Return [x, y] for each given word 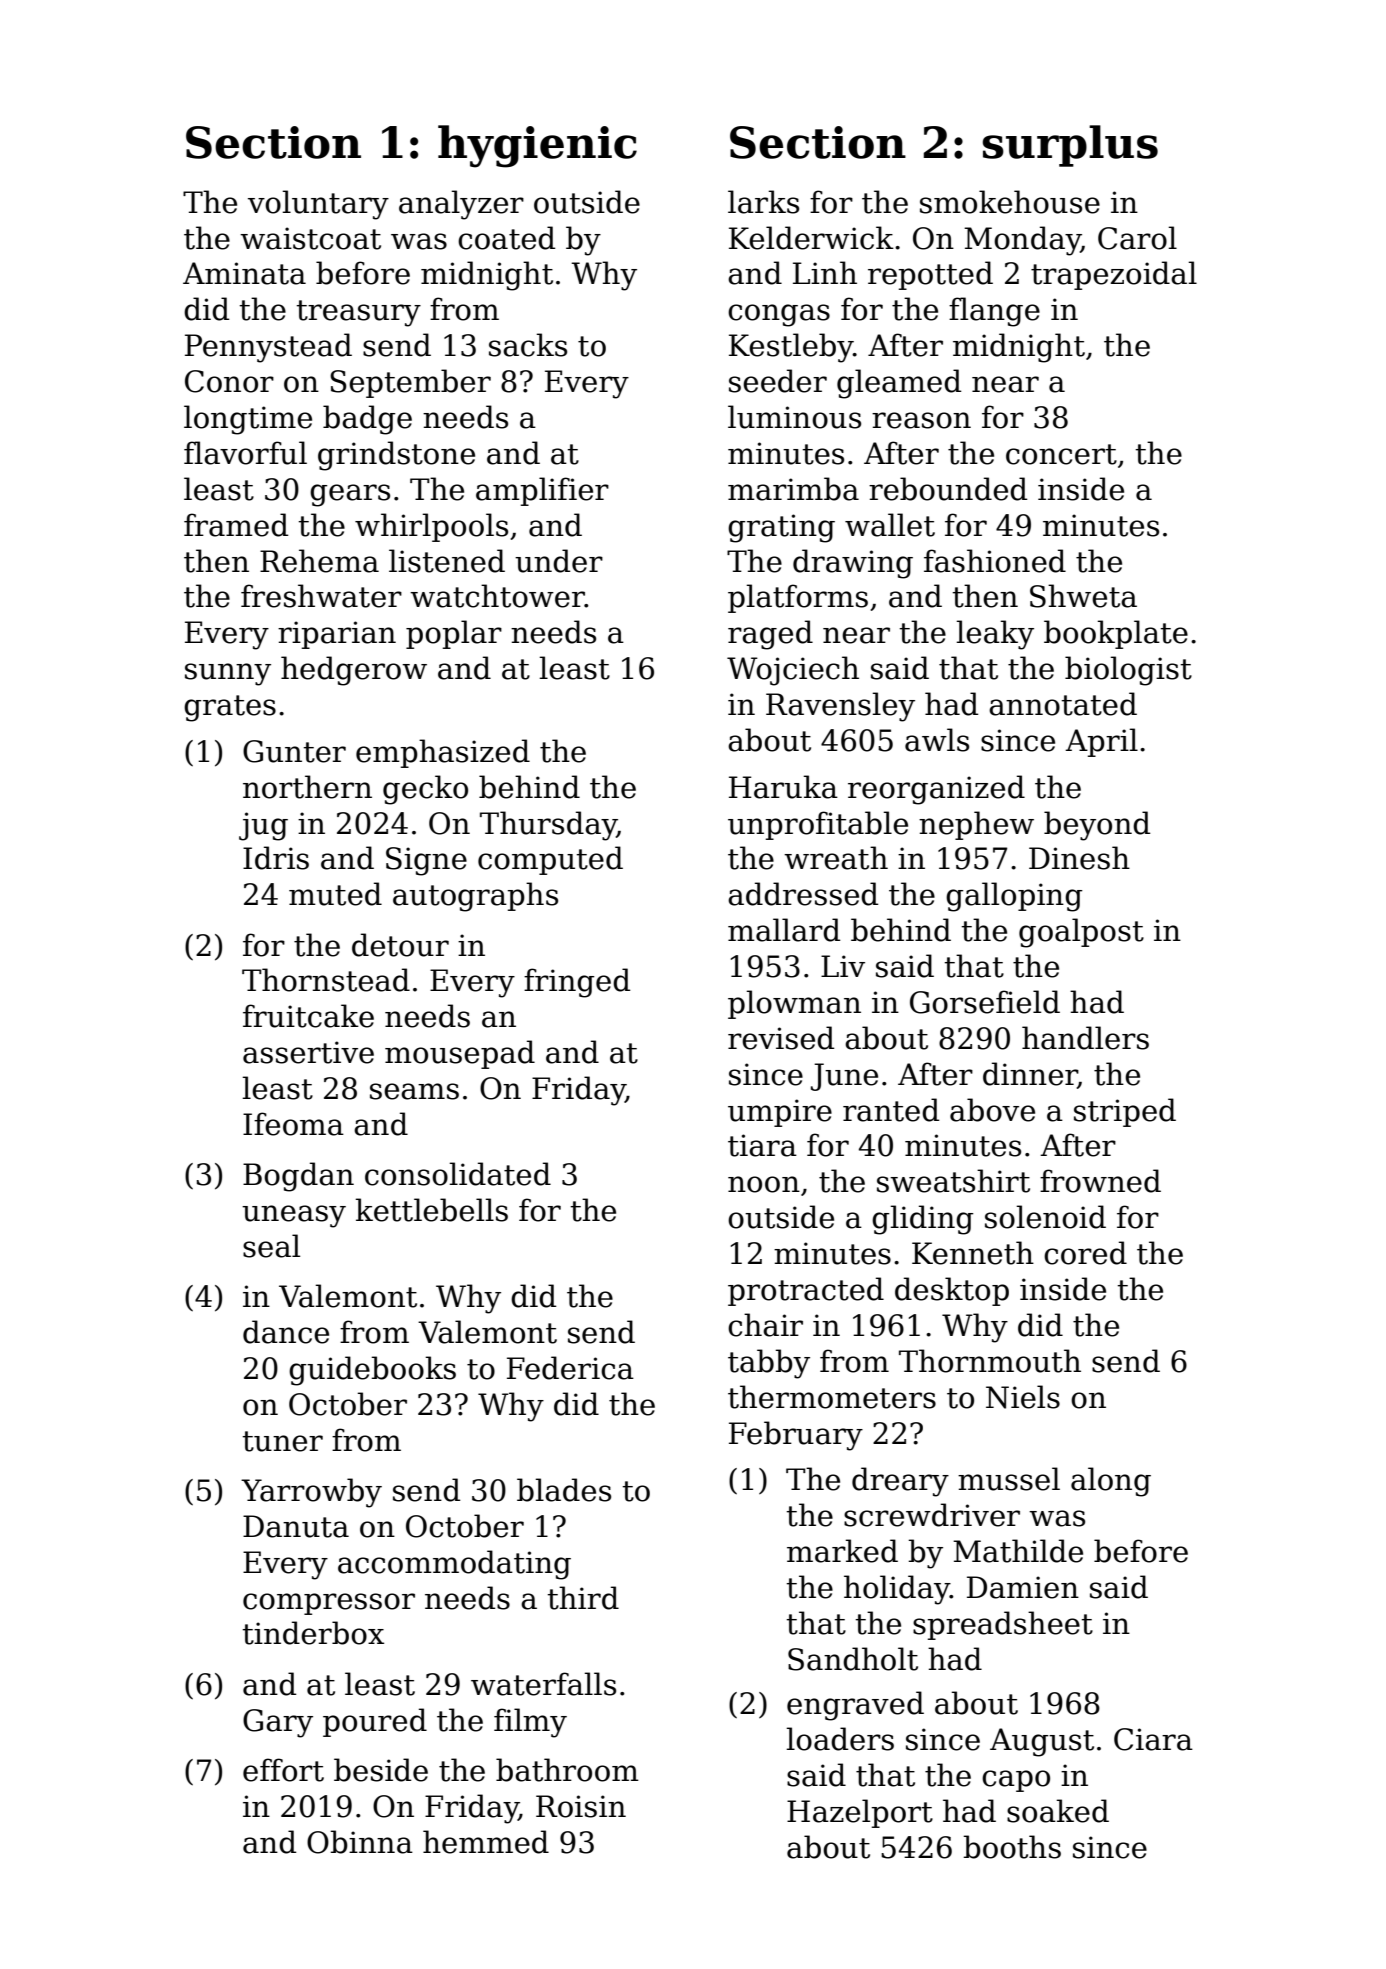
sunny [228, 674]
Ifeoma [293, 1124]
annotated [1063, 704]
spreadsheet [1003, 1625]
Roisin [581, 1806]
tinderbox [313, 1633]
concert [1061, 454]
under [559, 561]
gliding [922, 1220]
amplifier [542, 491]
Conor [229, 381]
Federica [570, 1368]
